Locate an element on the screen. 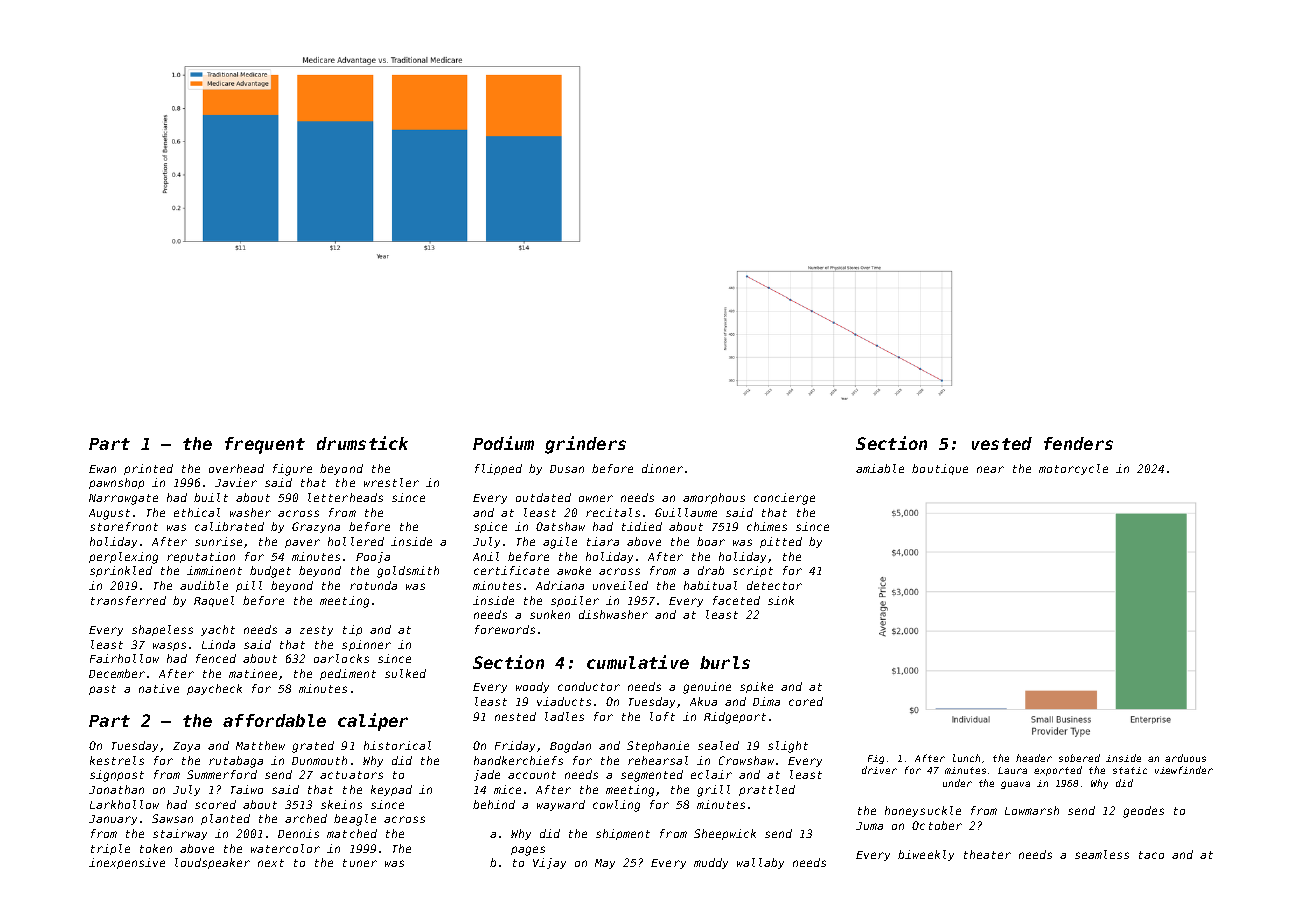 The width and height of the screenshot is (1308, 924). wallaby is located at coordinates (760, 863).
